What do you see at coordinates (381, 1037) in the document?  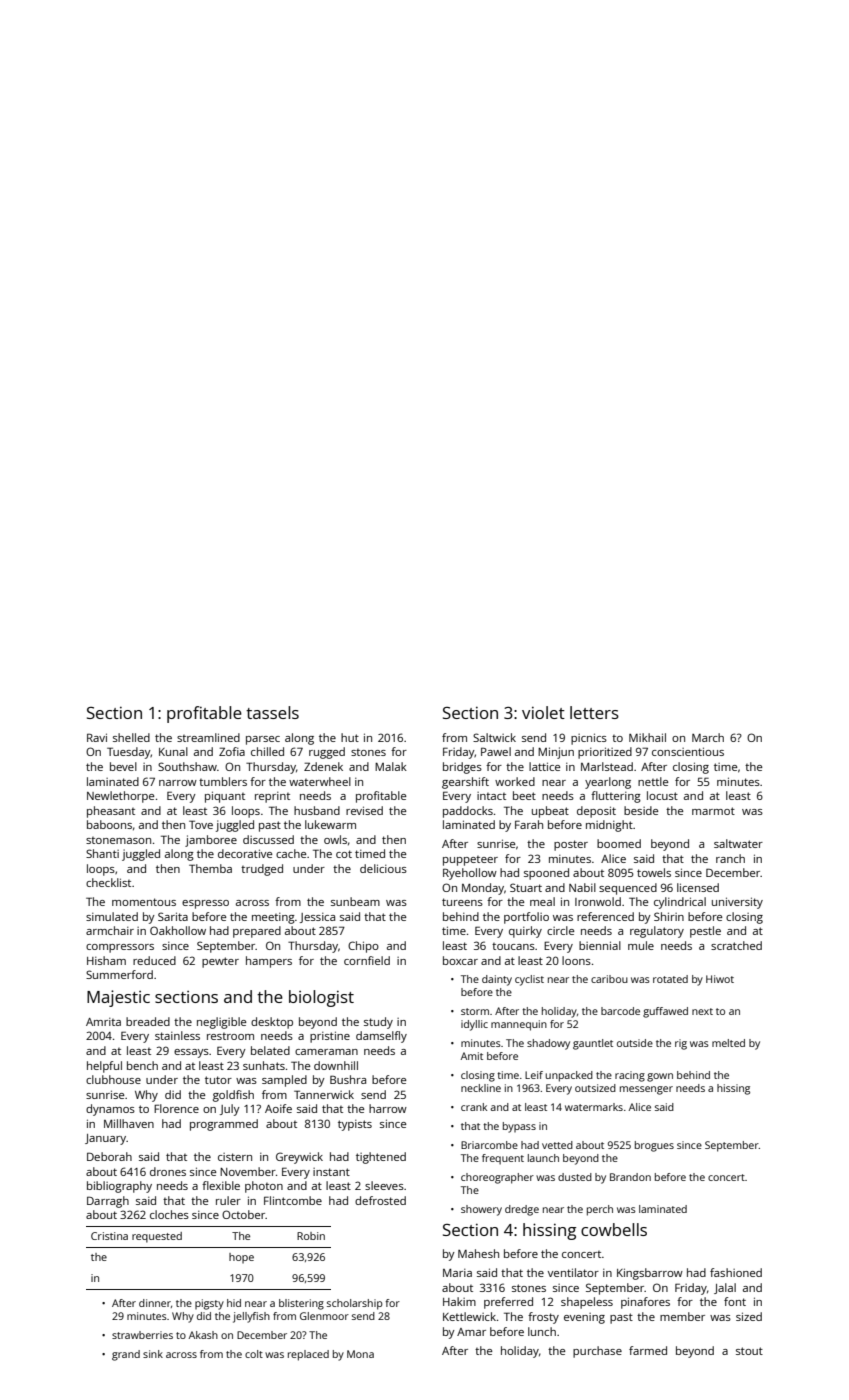 I see `damselfly` at bounding box center [381, 1037].
